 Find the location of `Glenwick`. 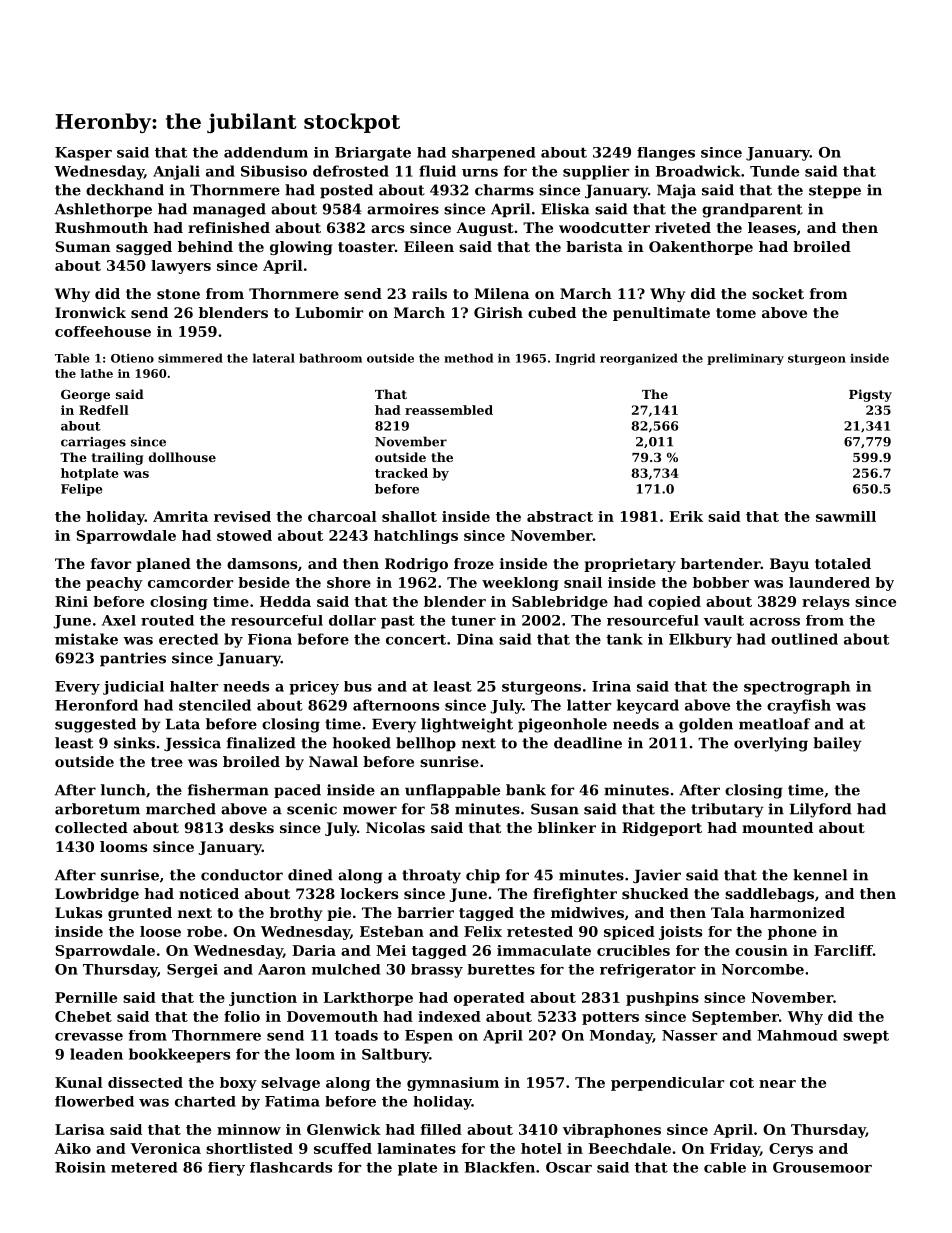

Glenwick is located at coordinates (344, 1129).
